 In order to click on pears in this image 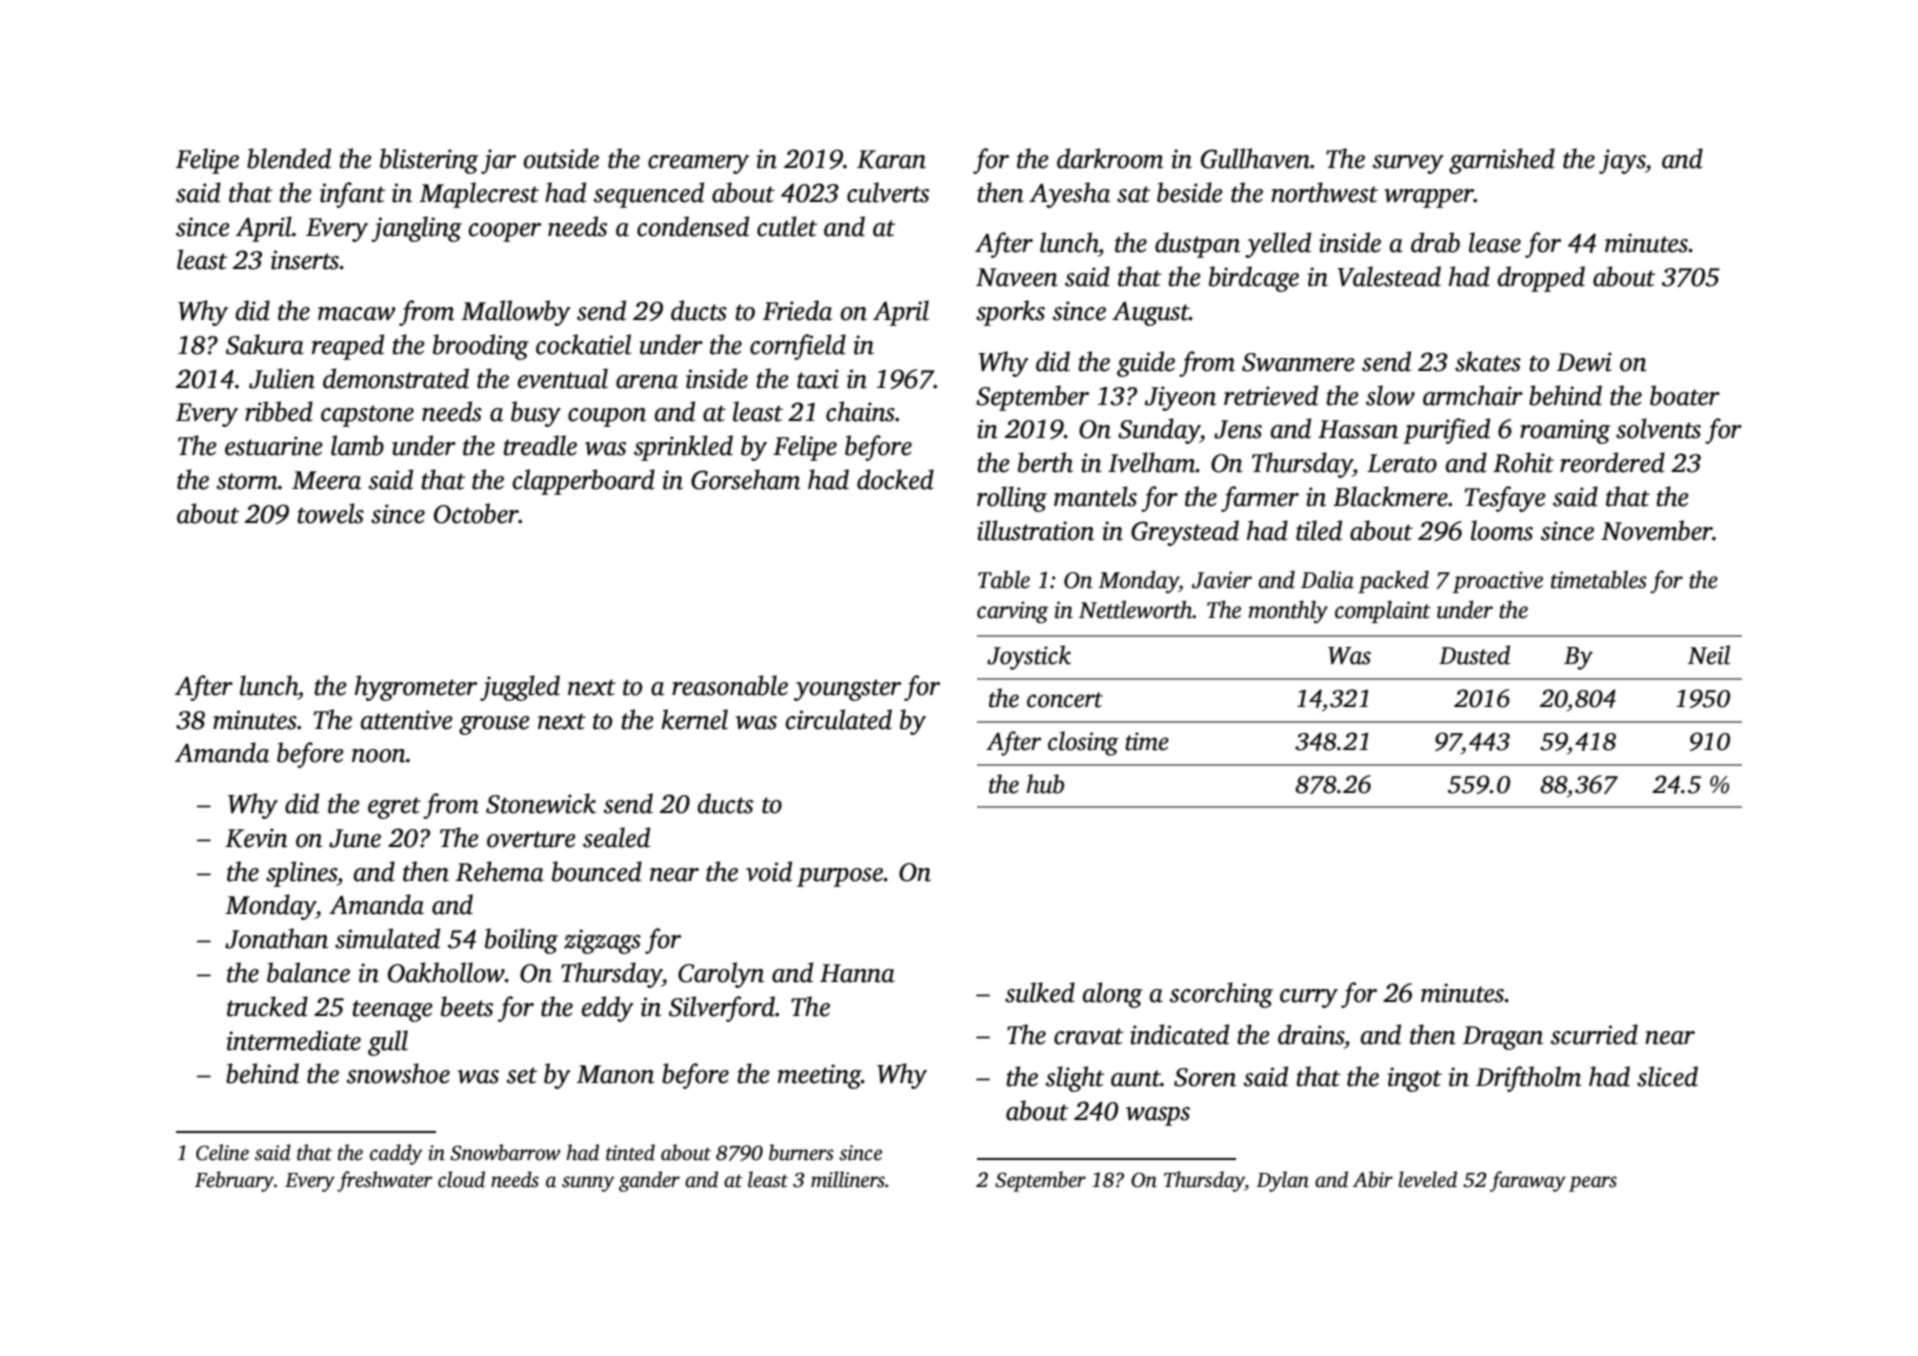, I will do `click(1593, 1184)`.
